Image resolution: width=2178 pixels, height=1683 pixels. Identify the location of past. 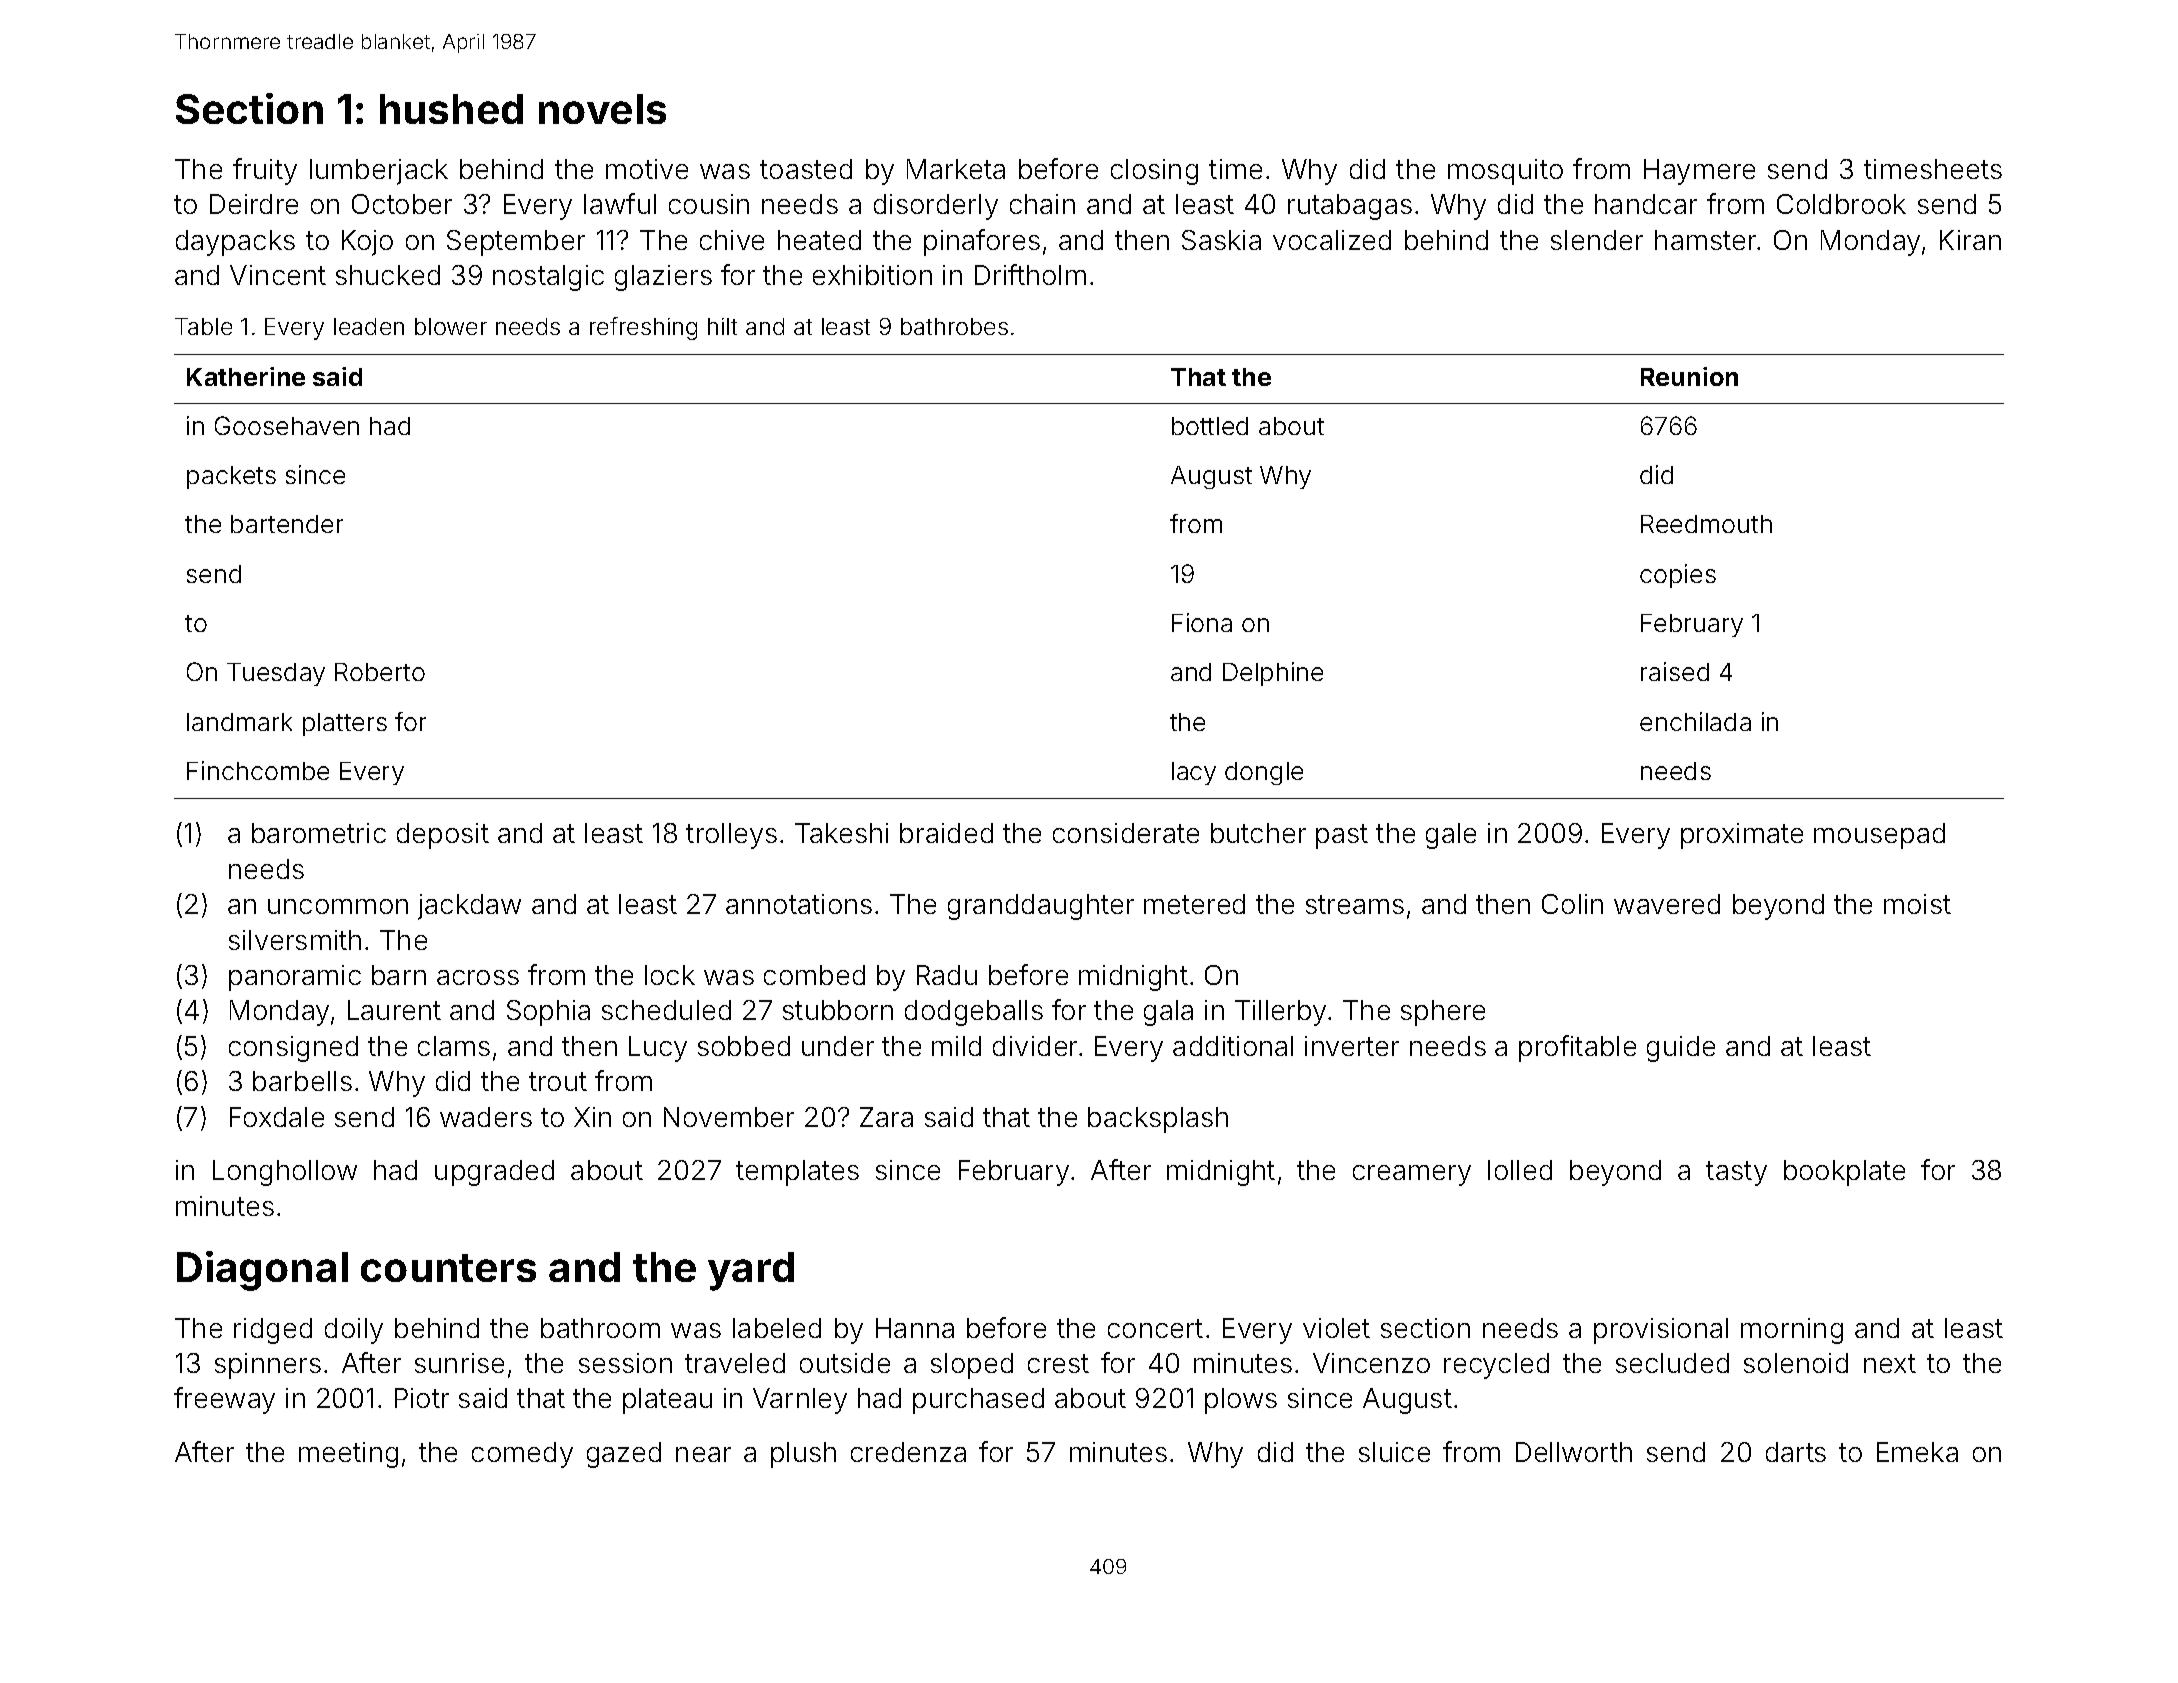
(1342, 836).
